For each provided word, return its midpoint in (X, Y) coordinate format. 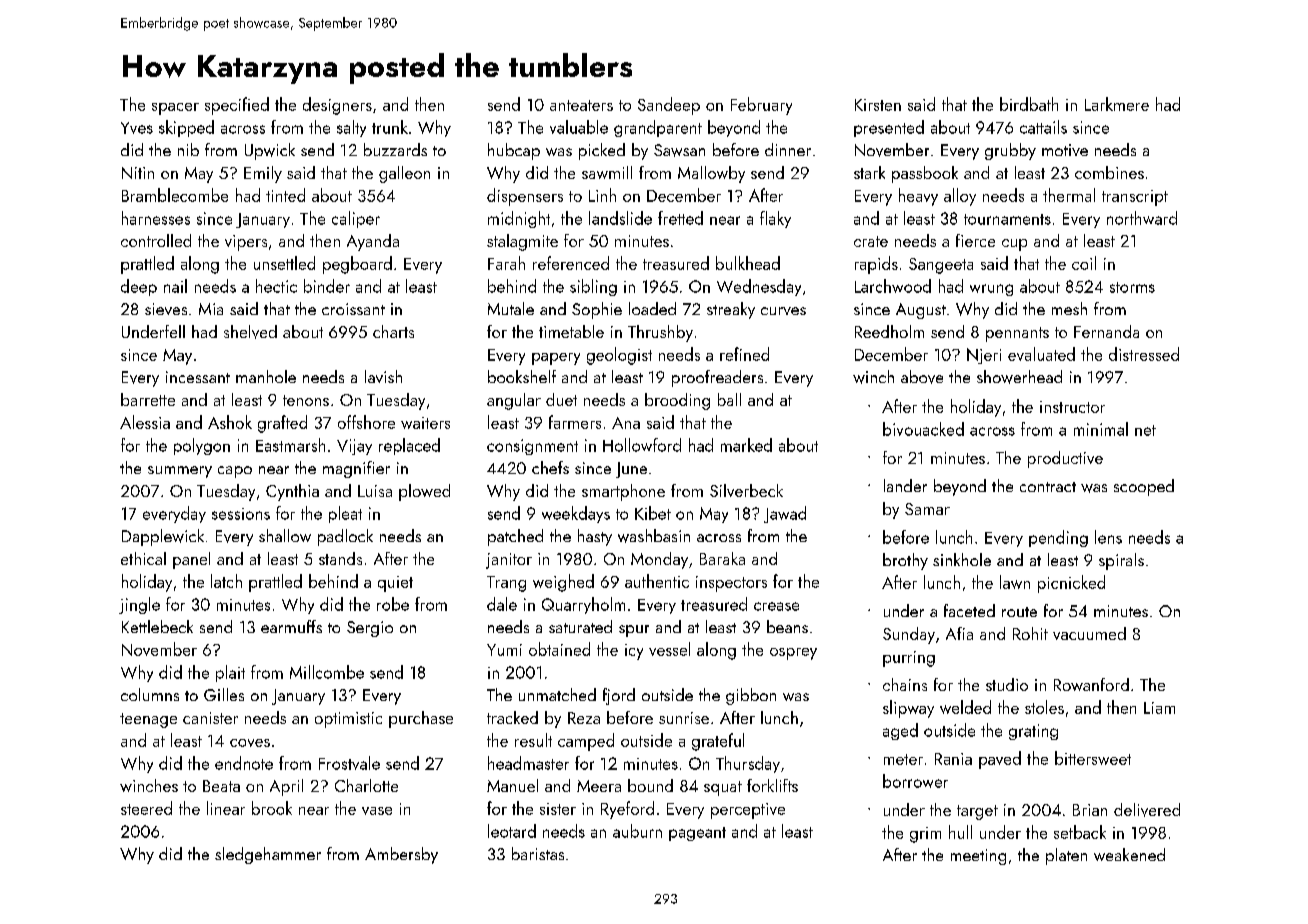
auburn (637, 831)
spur (634, 631)
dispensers (525, 197)
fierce (975, 240)
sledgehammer (268, 855)
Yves (137, 128)
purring (909, 659)
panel (191, 560)
